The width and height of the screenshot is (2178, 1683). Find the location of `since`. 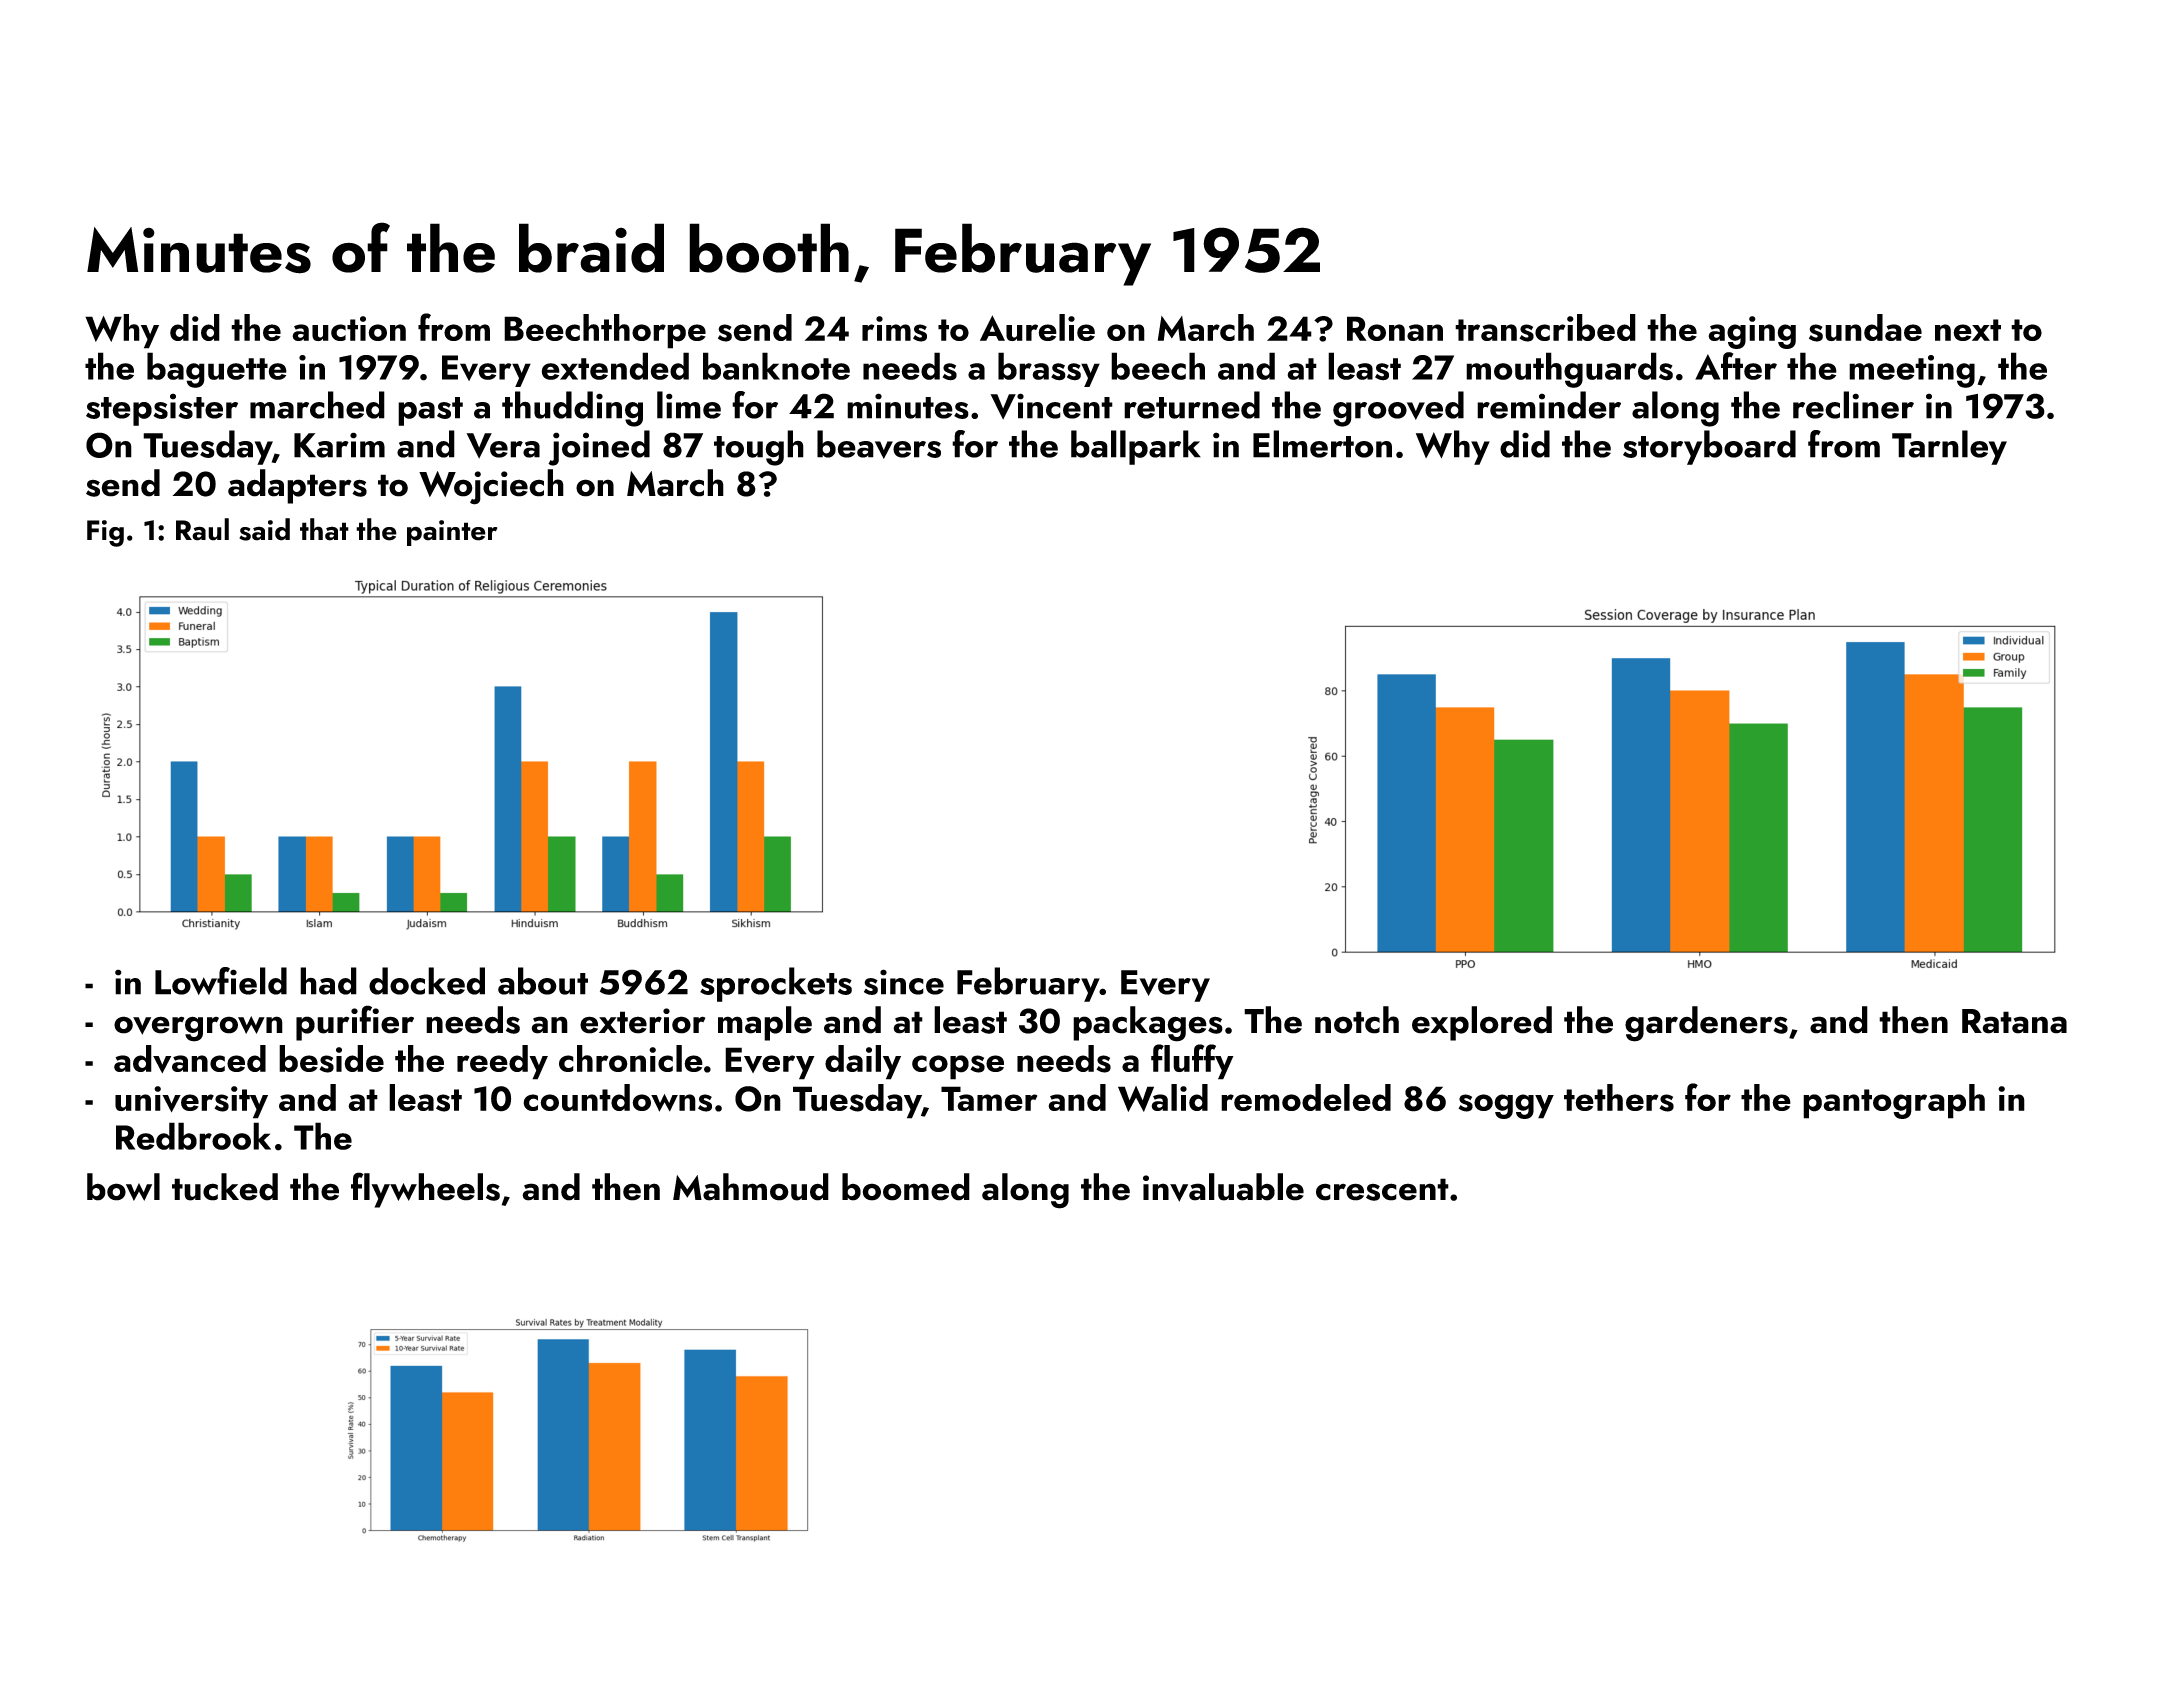

since is located at coordinates (904, 982).
